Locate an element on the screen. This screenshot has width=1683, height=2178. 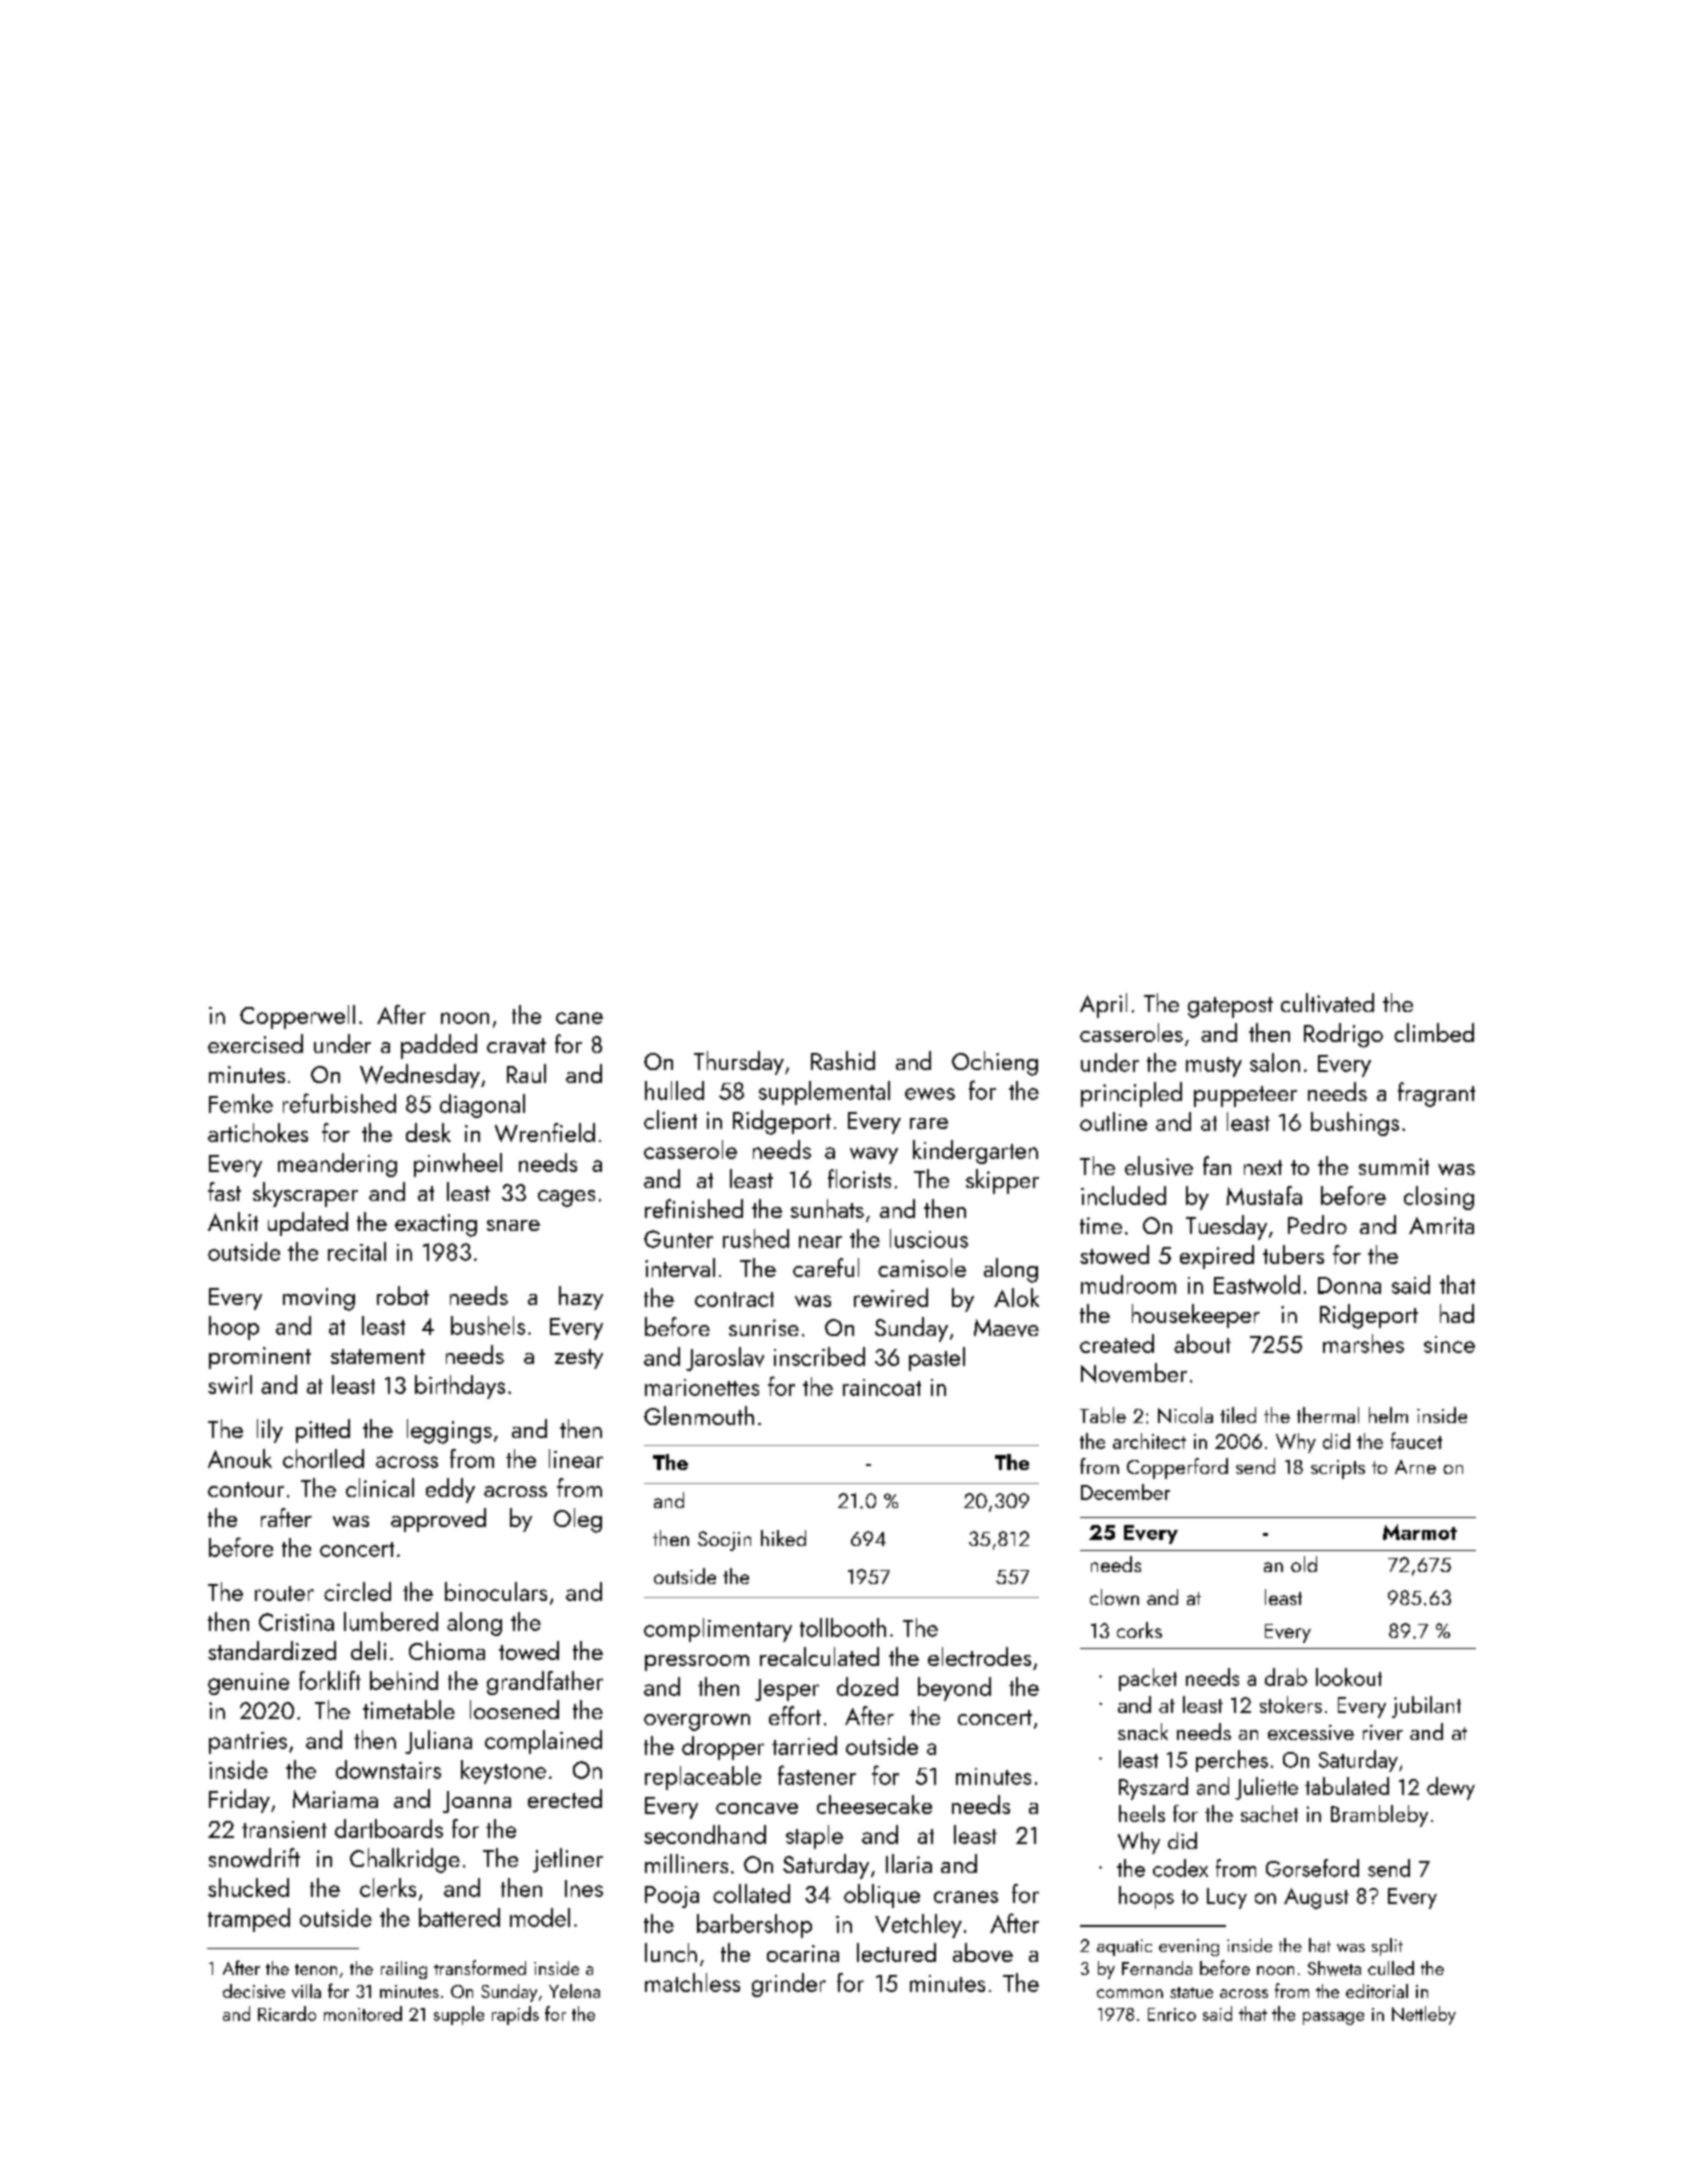
secondhand is located at coordinates (705, 1834).
